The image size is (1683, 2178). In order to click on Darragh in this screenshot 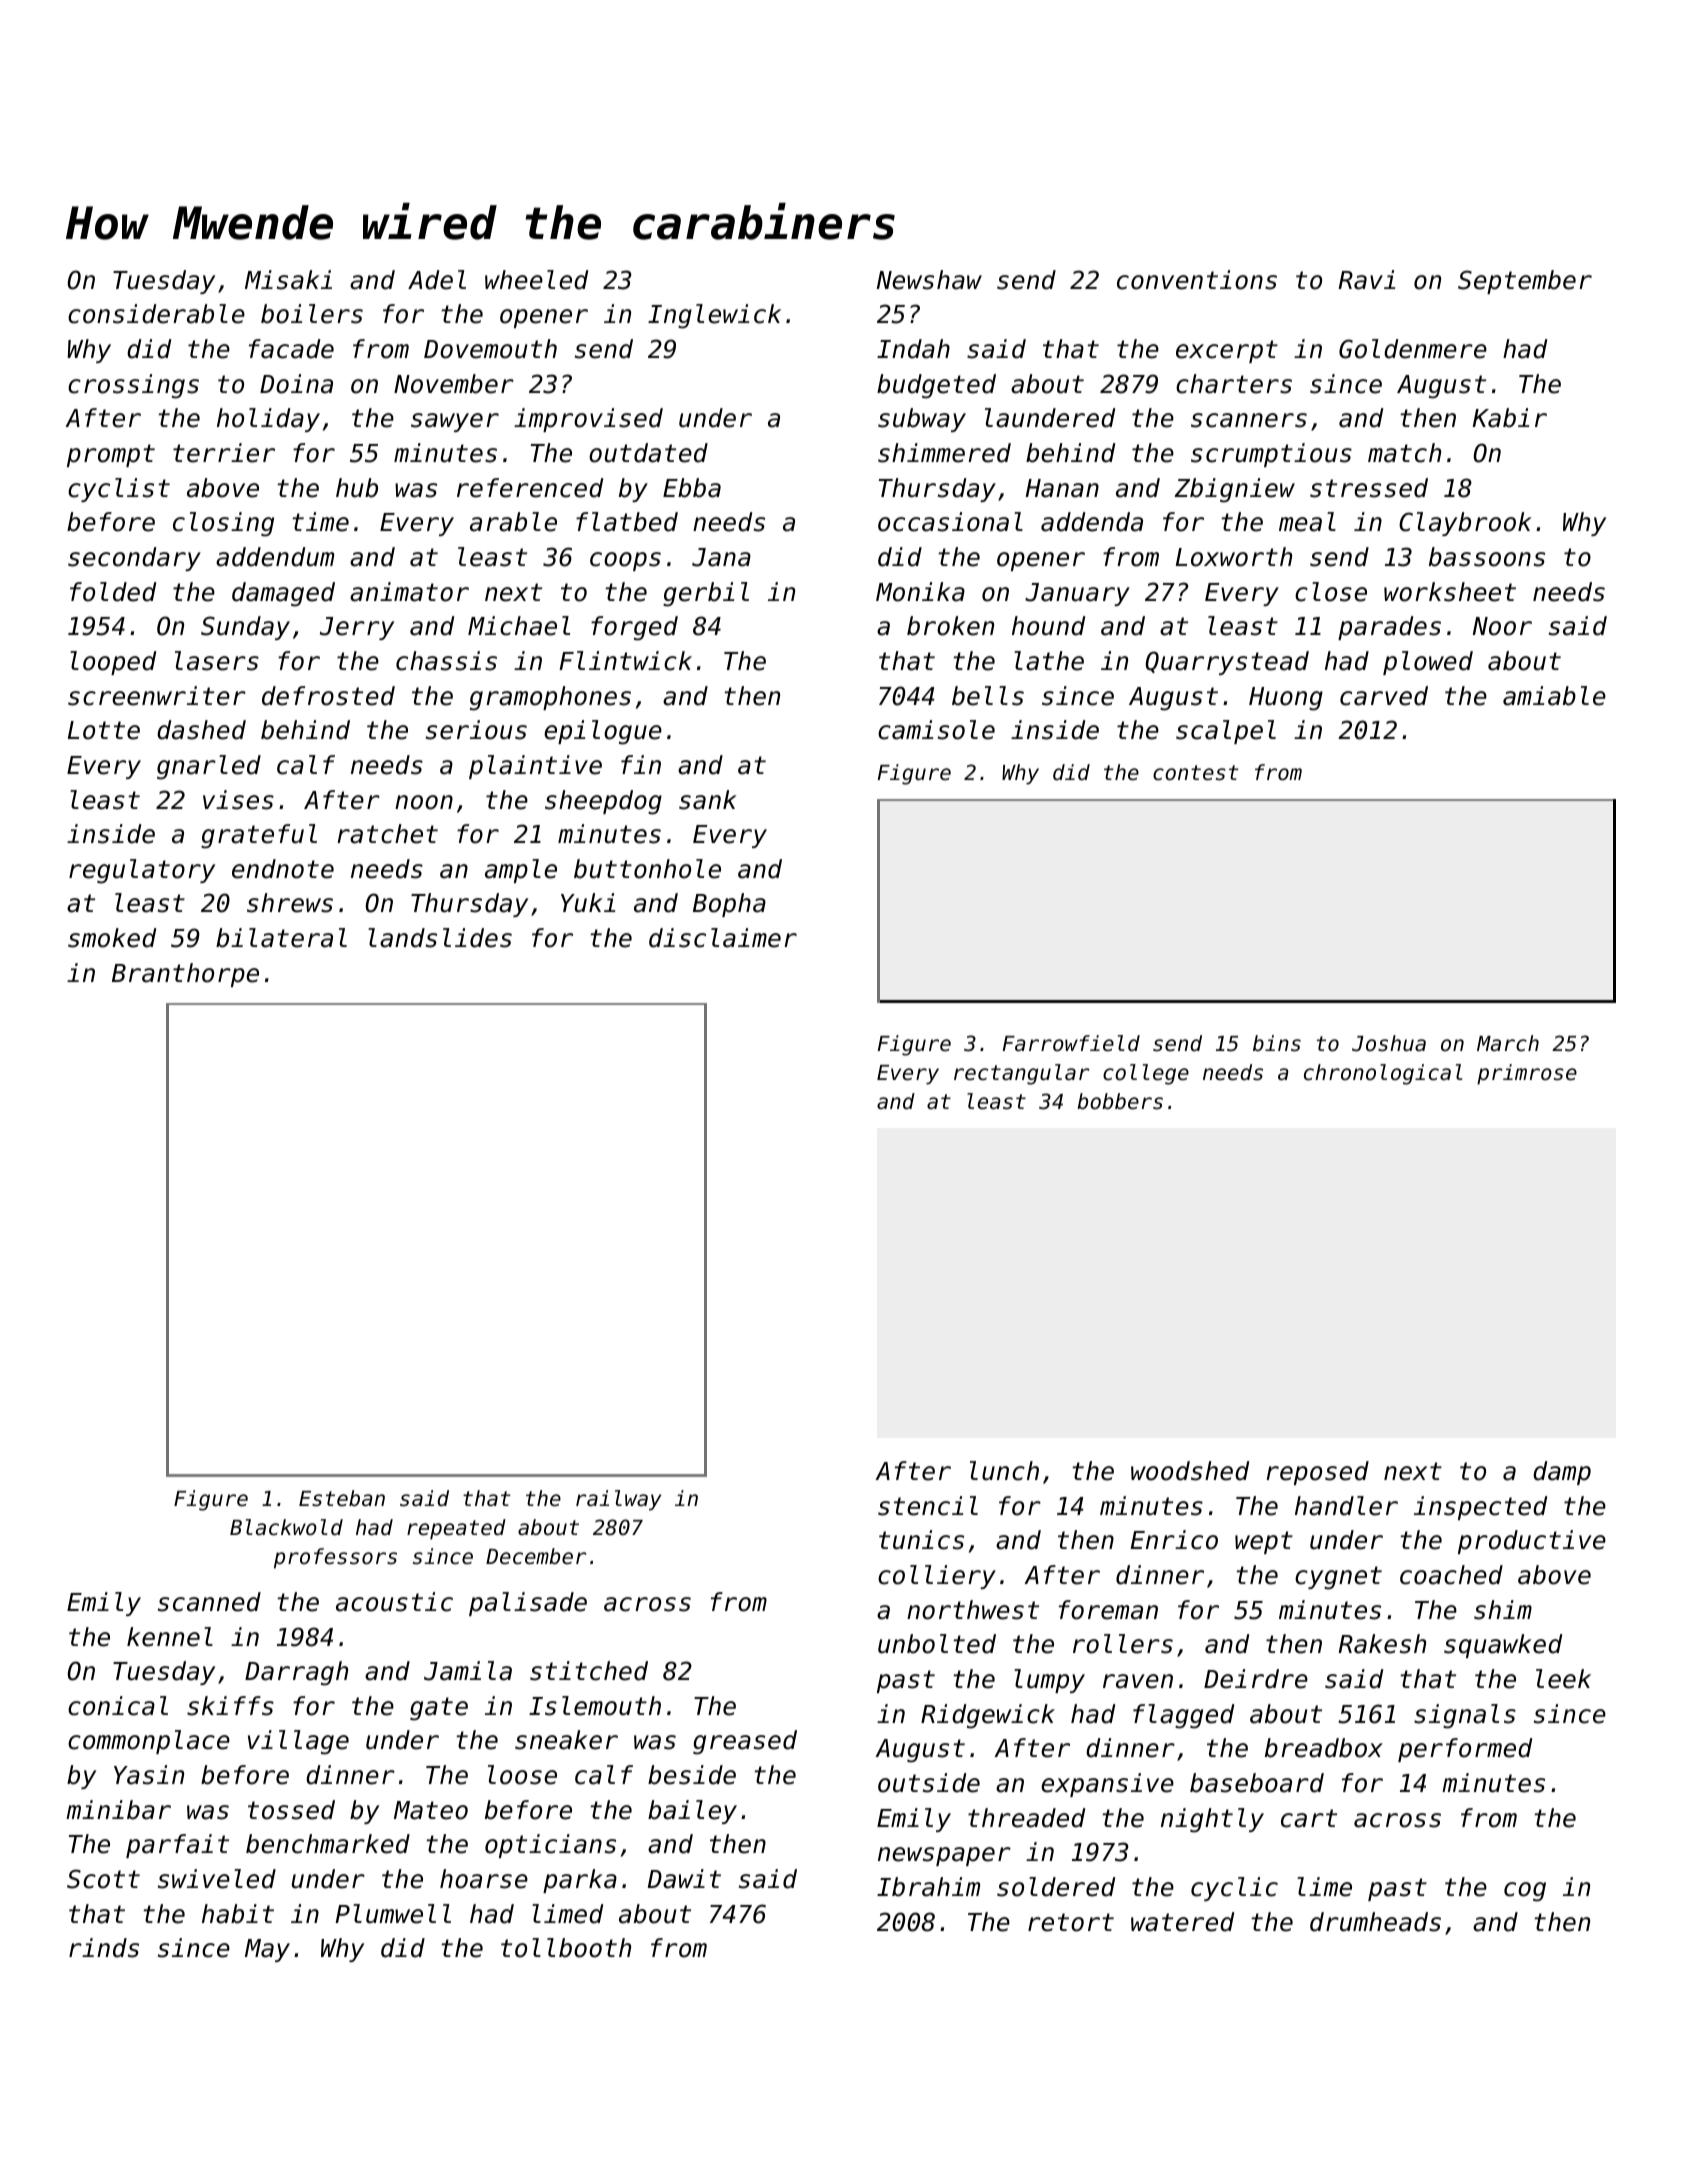, I will do `click(296, 1673)`.
